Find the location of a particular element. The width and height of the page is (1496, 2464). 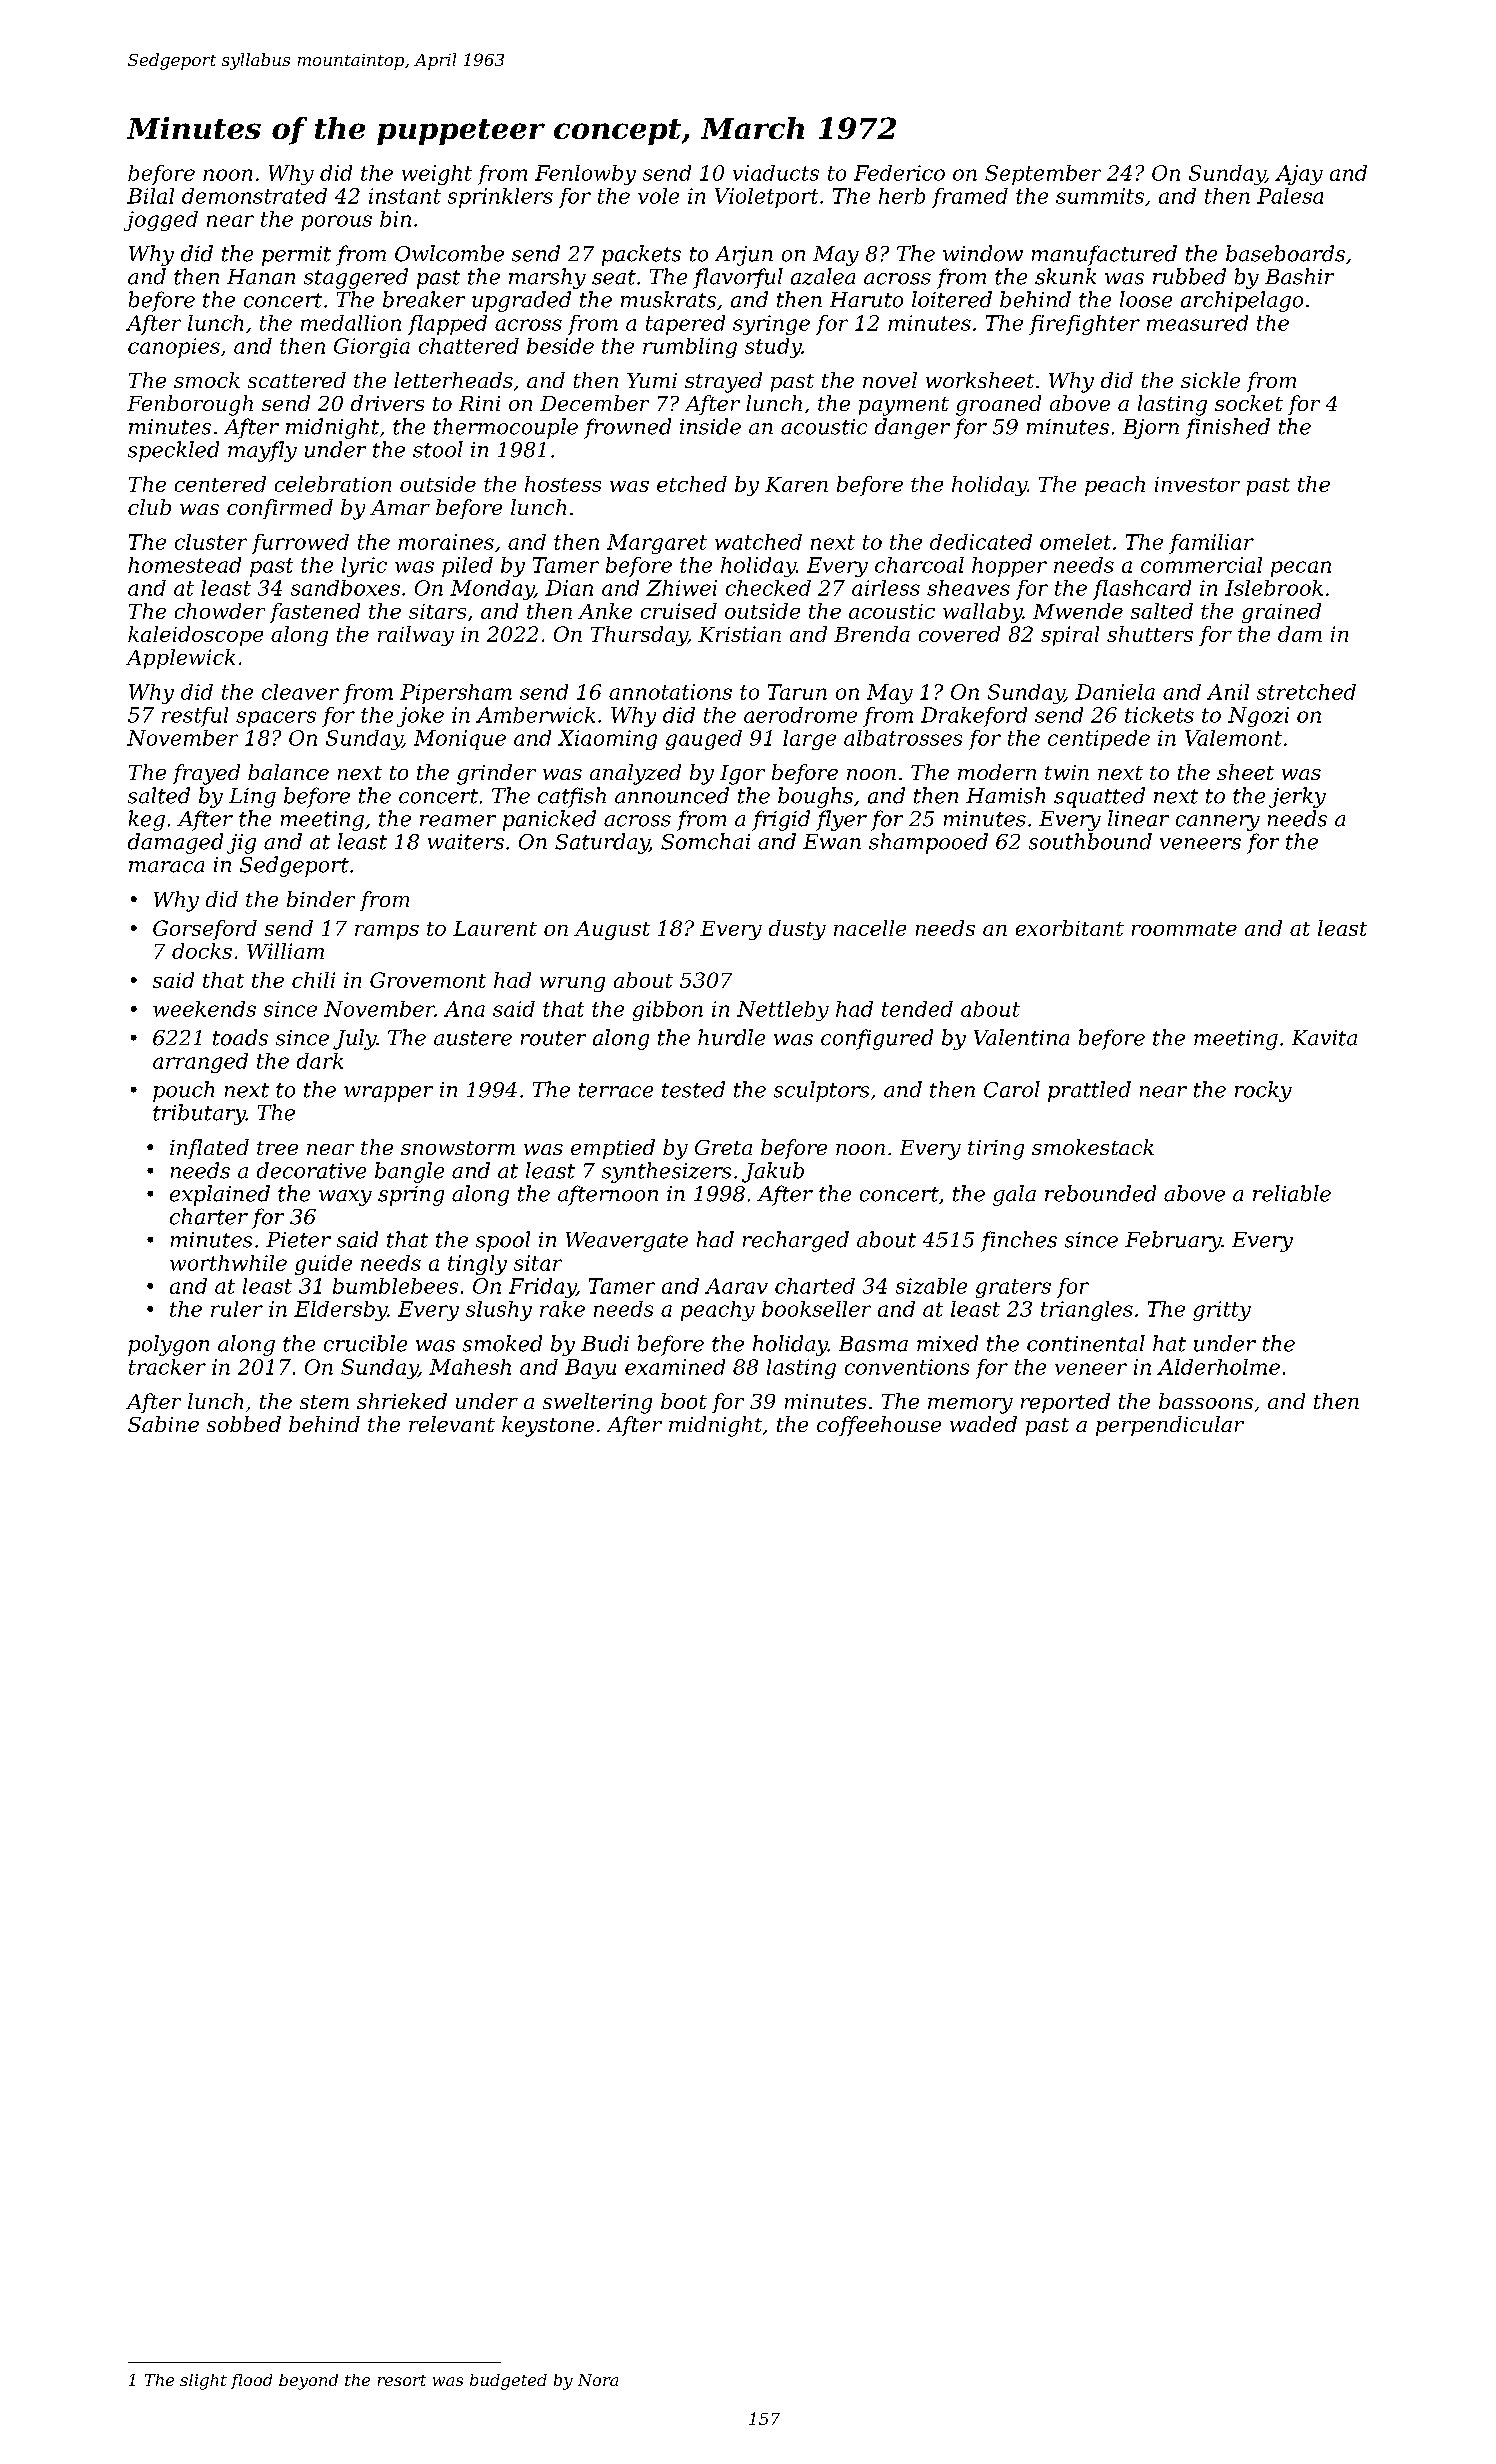

keg is located at coordinates (147, 820).
